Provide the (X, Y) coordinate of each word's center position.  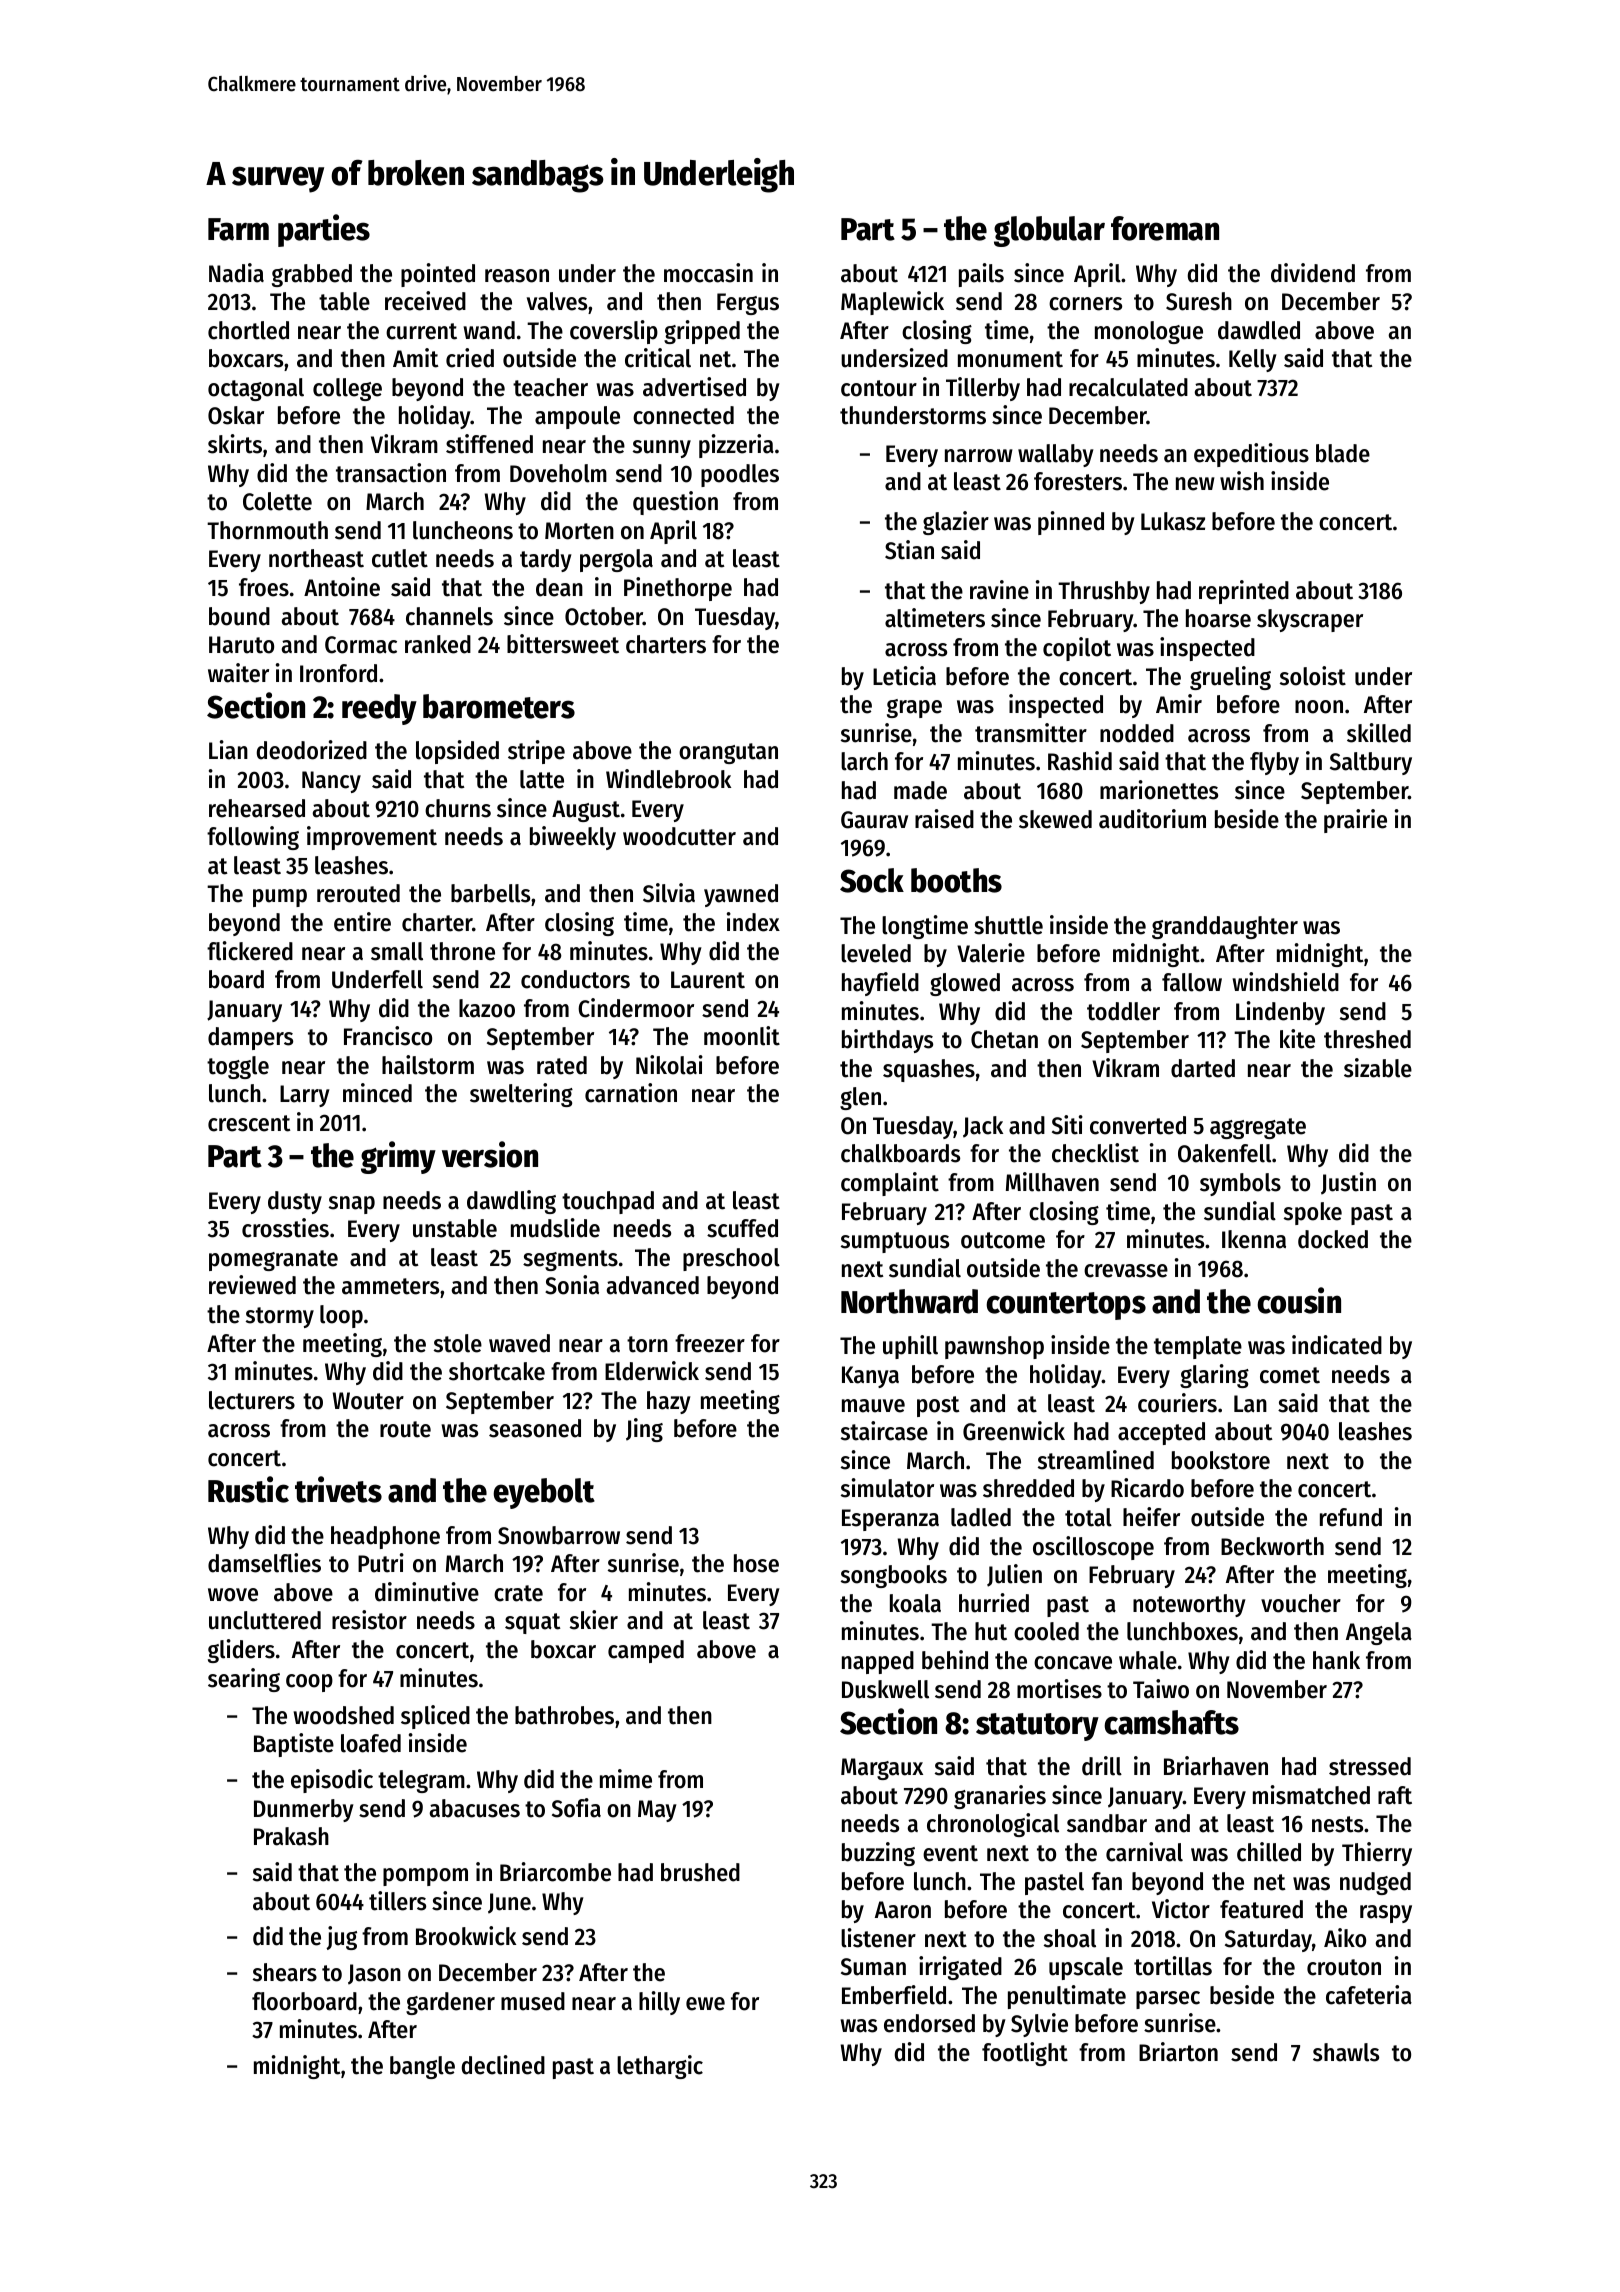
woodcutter (679, 836)
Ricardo (1147, 1488)
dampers (250, 1038)
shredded (1028, 1488)
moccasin (708, 273)
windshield (1285, 982)
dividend (1313, 273)
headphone (385, 1537)
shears (285, 1972)
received (425, 301)
